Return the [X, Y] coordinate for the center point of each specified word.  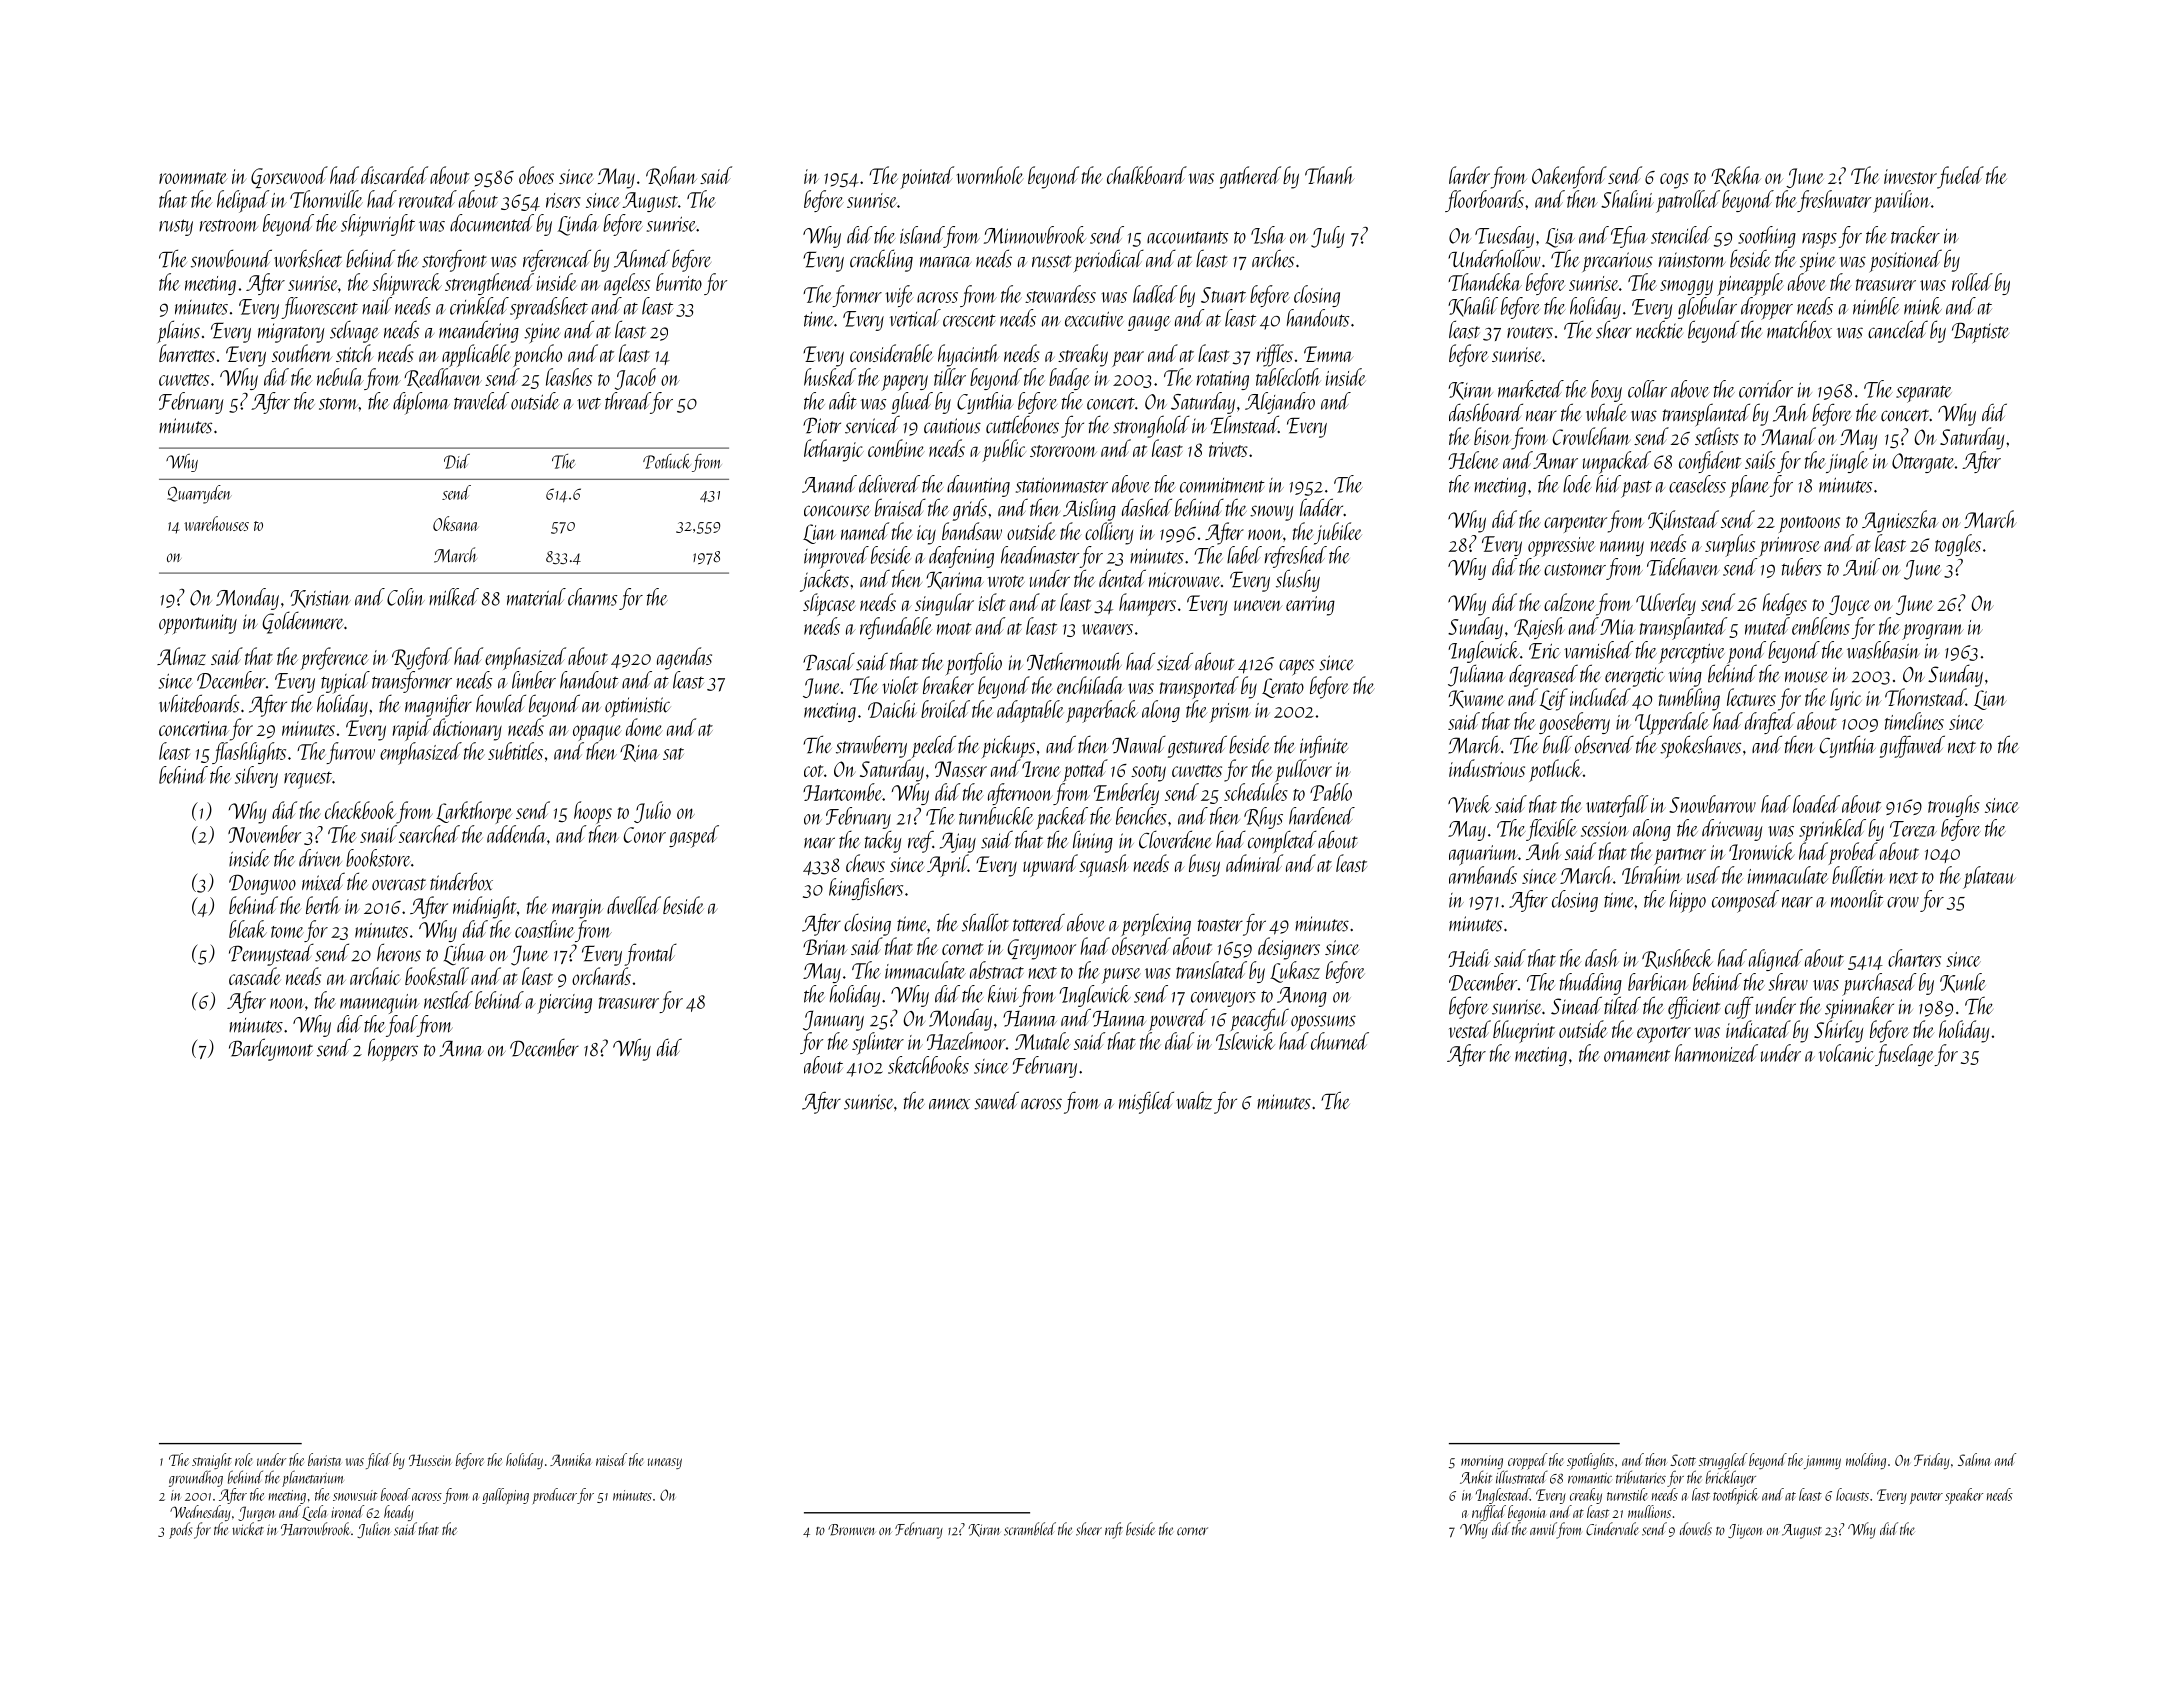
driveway [1732, 830]
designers [1289, 948]
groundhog [196, 1479]
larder [1469, 175]
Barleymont [271, 1049]
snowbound [231, 258]
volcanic [1846, 1053]
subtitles [515, 751]
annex [949, 1104]
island [922, 235]
